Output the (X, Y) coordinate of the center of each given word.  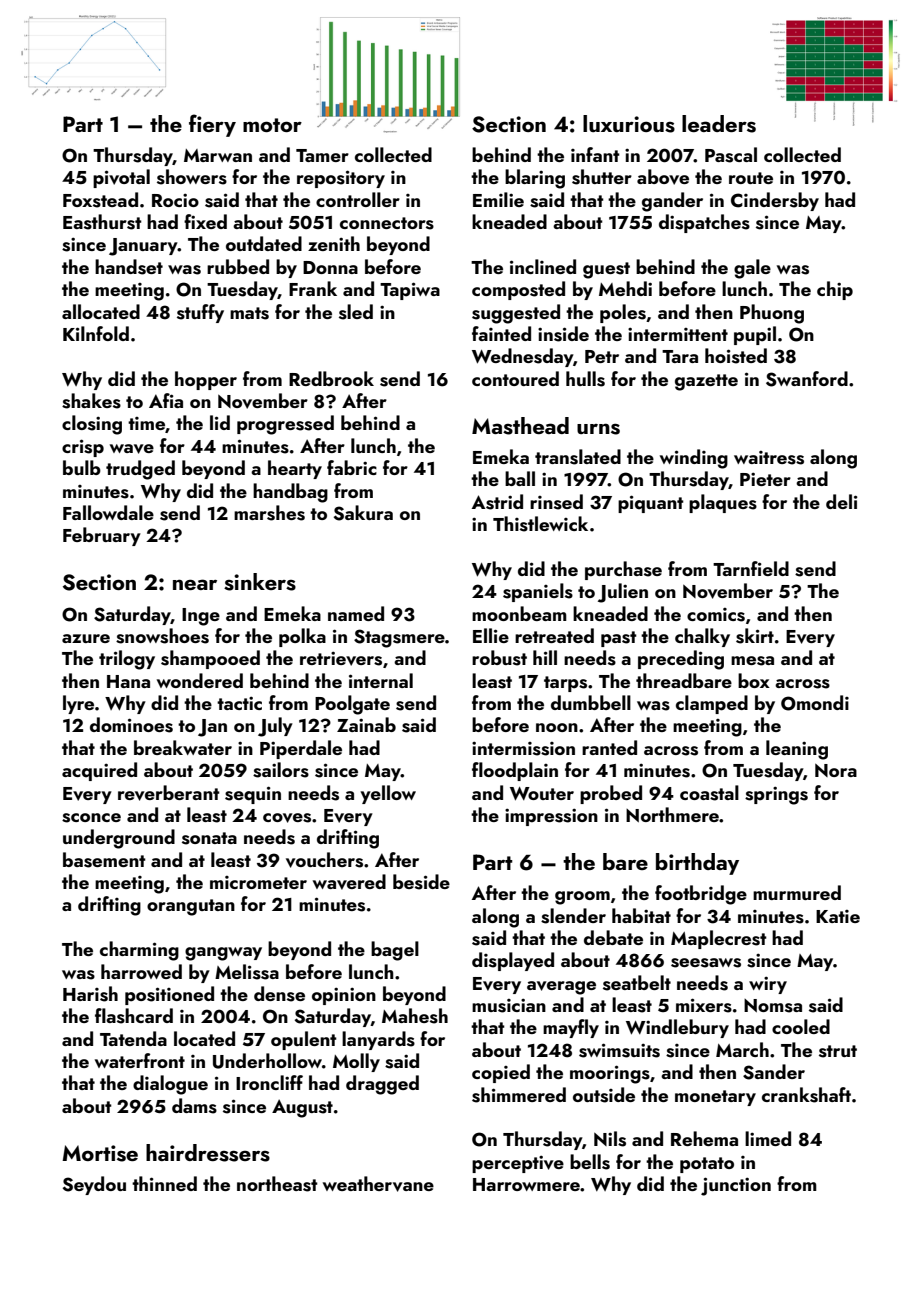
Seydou (94, 1185)
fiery (212, 125)
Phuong (772, 314)
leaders (719, 124)
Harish (90, 994)
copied (501, 1073)
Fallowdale (108, 512)
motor (272, 125)
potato (707, 1165)
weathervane (378, 1184)
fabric (352, 467)
